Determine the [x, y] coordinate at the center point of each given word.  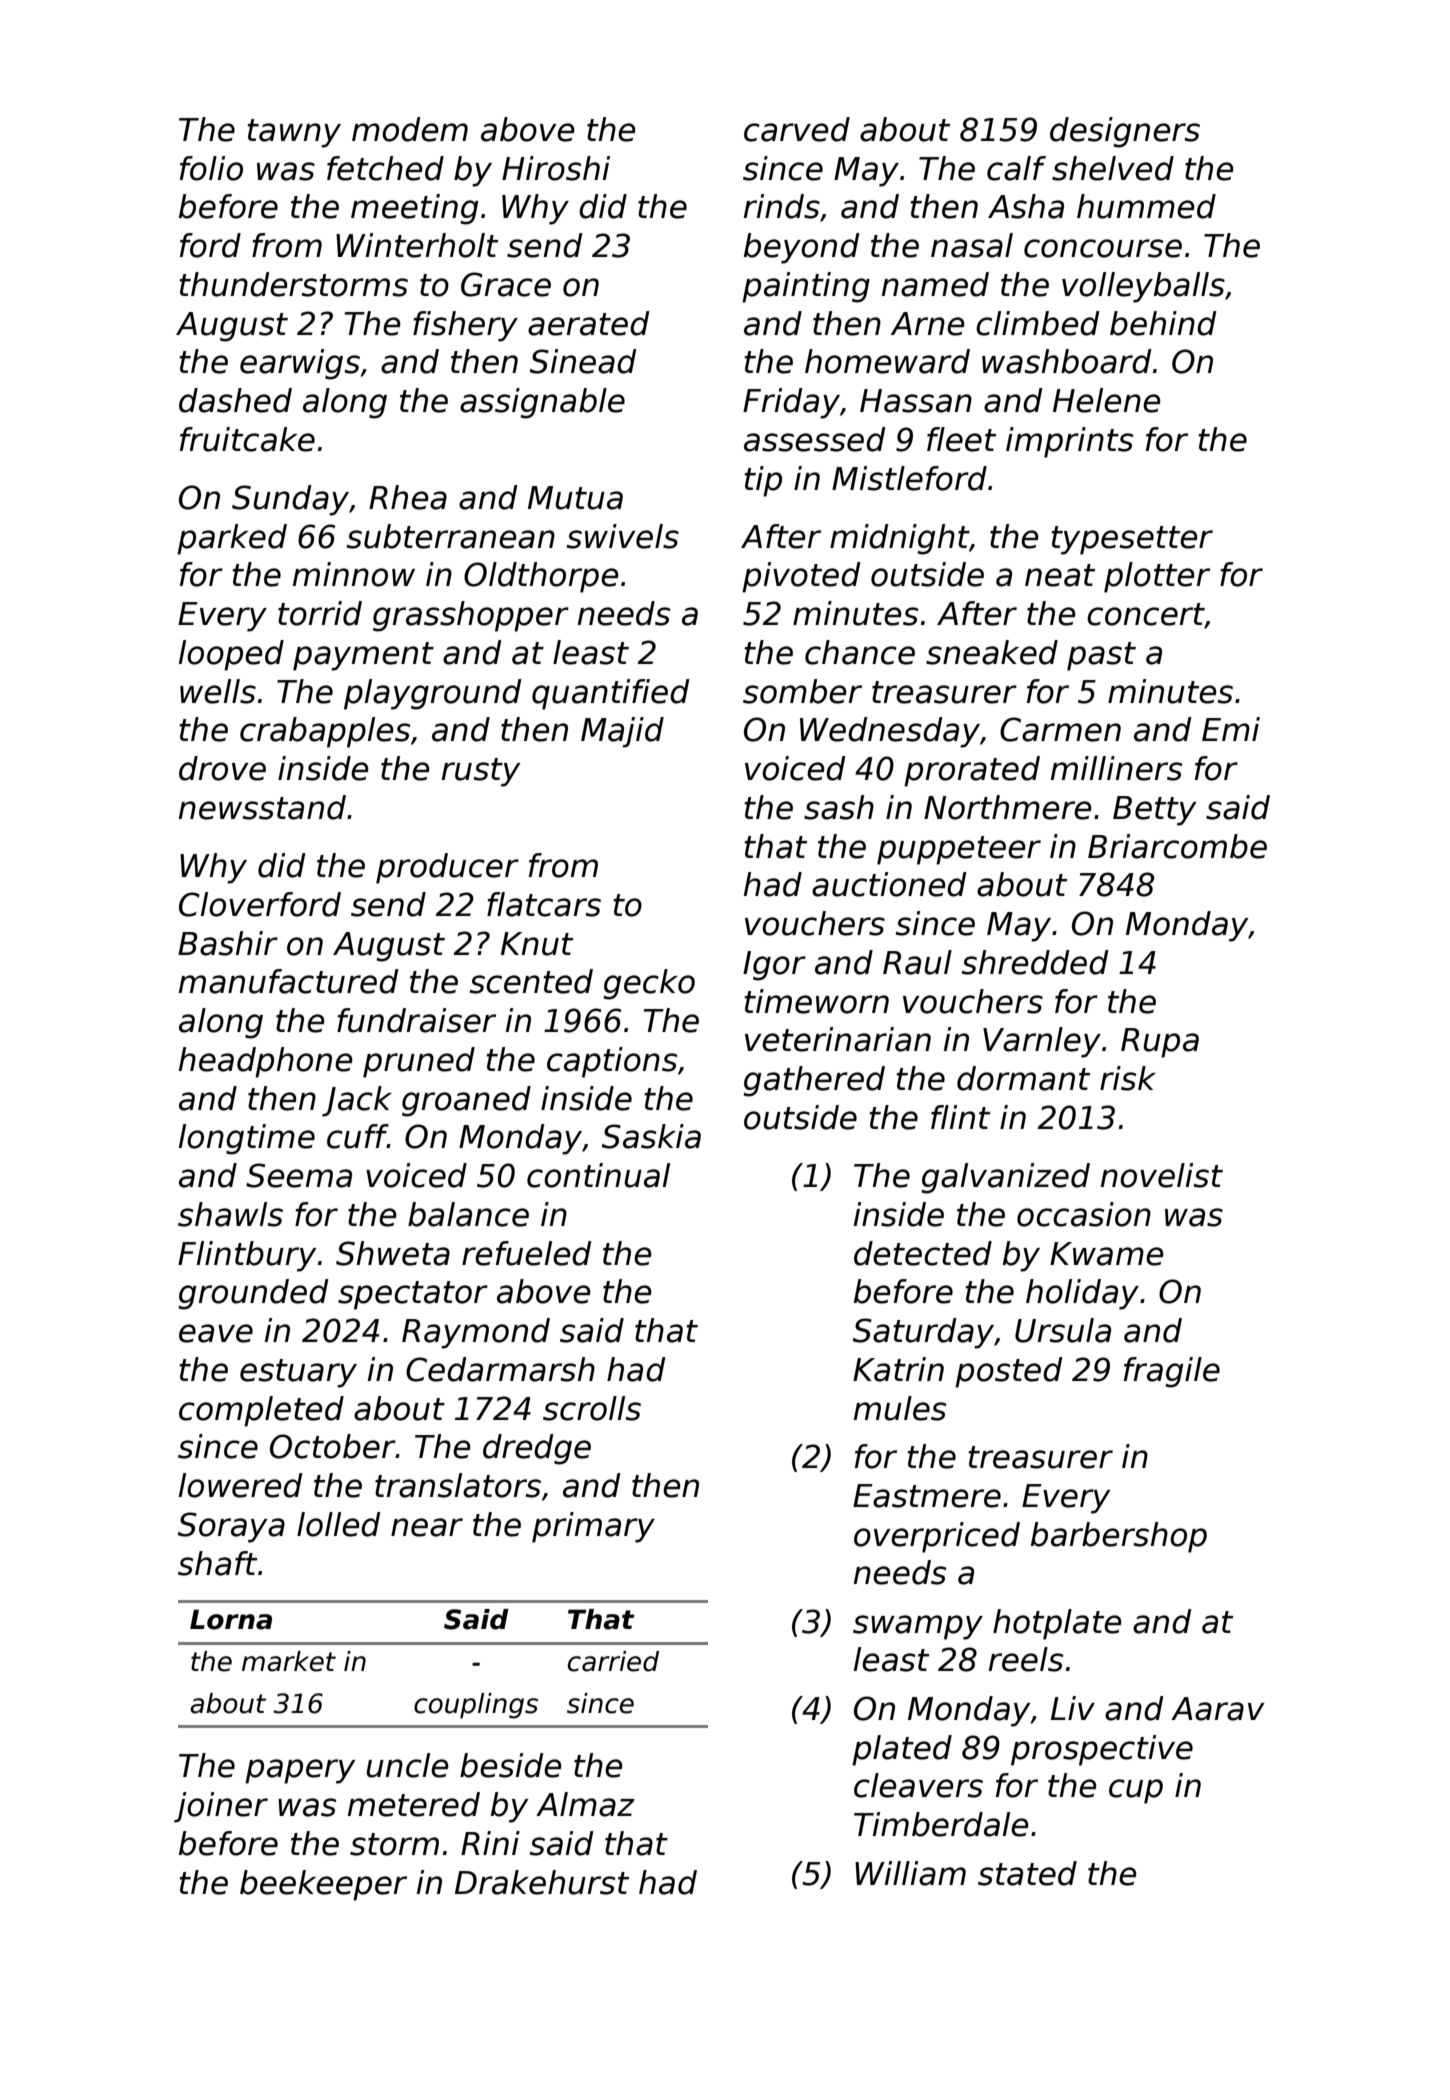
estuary [298, 1373]
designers [1125, 132]
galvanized [1005, 1178]
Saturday [923, 1333]
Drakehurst [542, 1882]
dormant [1023, 1078]
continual [598, 1175]
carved [797, 129]
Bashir [228, 943]
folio [211, 168]
